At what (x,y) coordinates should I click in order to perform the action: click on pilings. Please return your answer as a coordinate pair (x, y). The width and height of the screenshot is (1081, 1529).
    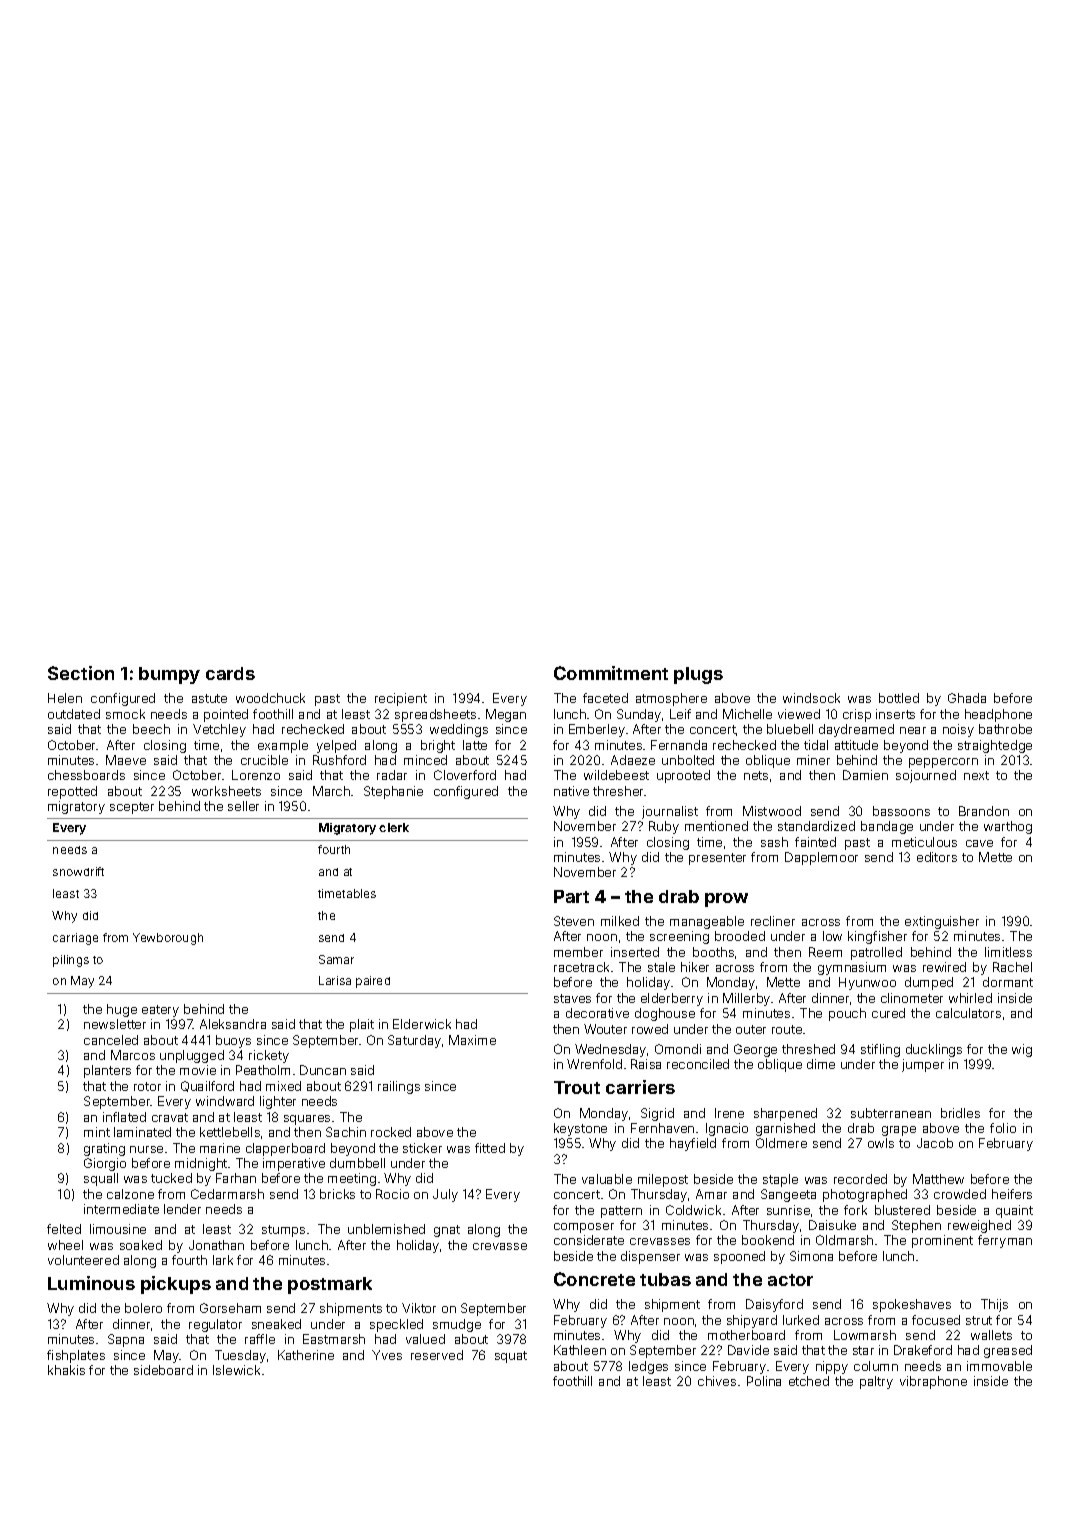
    Looking at the image, I should click on (71, 961).
